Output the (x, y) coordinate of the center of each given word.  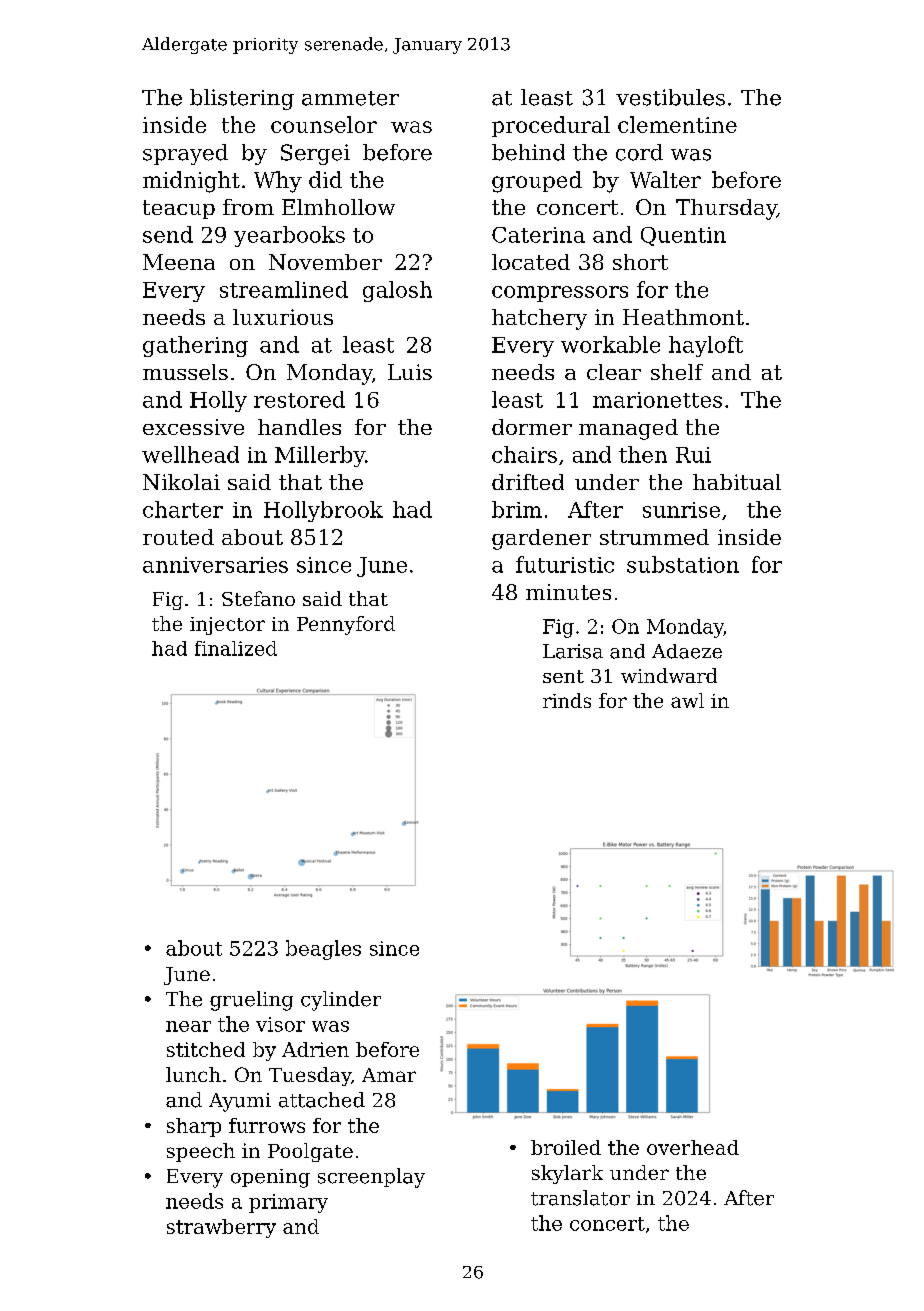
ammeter (350, 98)
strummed (654, 537)
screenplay (371, 1178)
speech (201, 1152)
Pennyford (346, 625)
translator (580, 1198)
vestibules (670, 97)
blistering (242, 99)
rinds (567, 700)
